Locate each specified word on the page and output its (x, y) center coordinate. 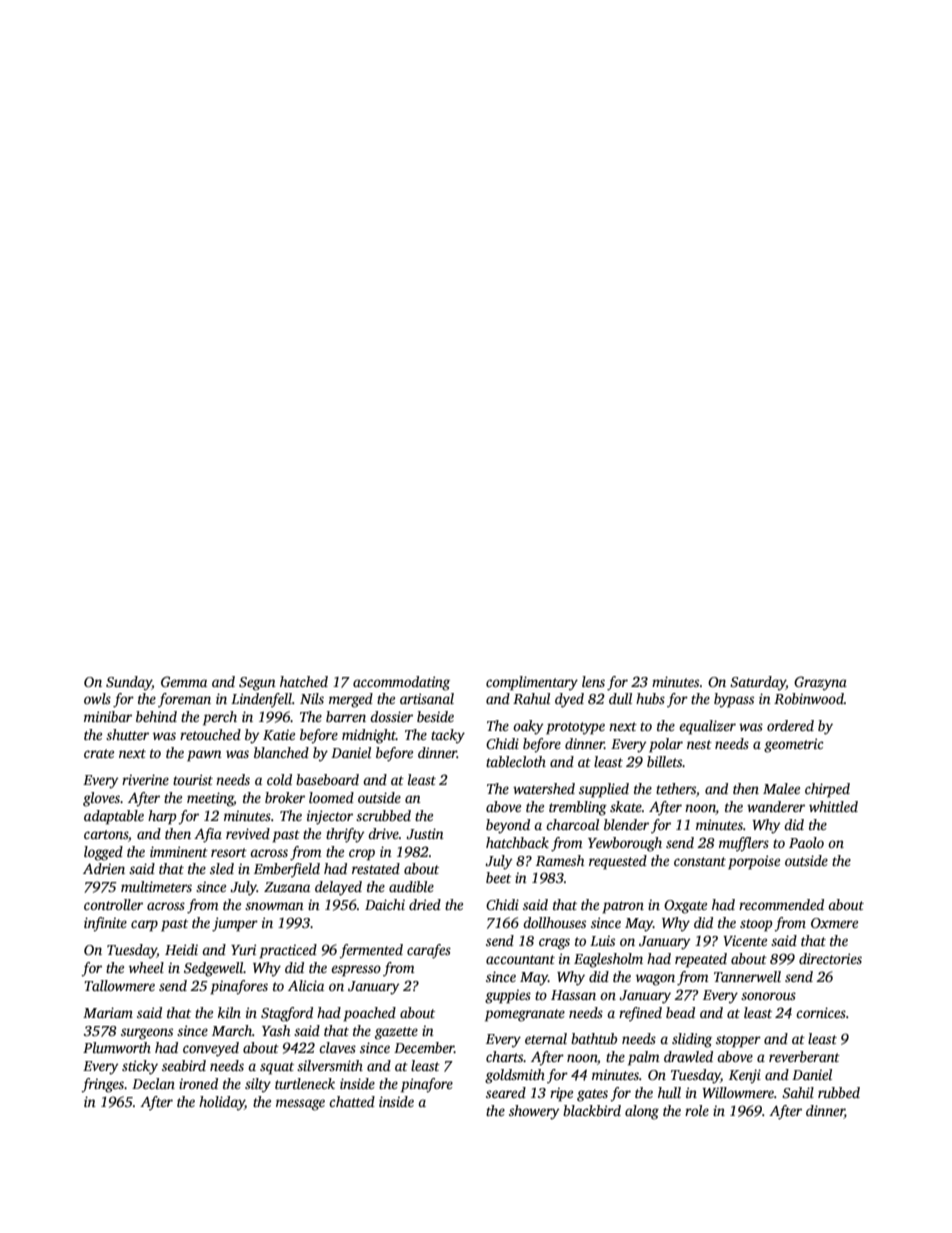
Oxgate (685, 907)
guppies (508, 996)
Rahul (531, 698)
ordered (790, 725)
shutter (127, 734)
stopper (738, 1041)
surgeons (147, 1034)
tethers (676, 788)
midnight (369, 736)
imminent (179, 851)
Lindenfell (261, 700)
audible (411, 886)
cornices (821, 1012)
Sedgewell (214, 969)
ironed (198, 1083)
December (424, 1047)
